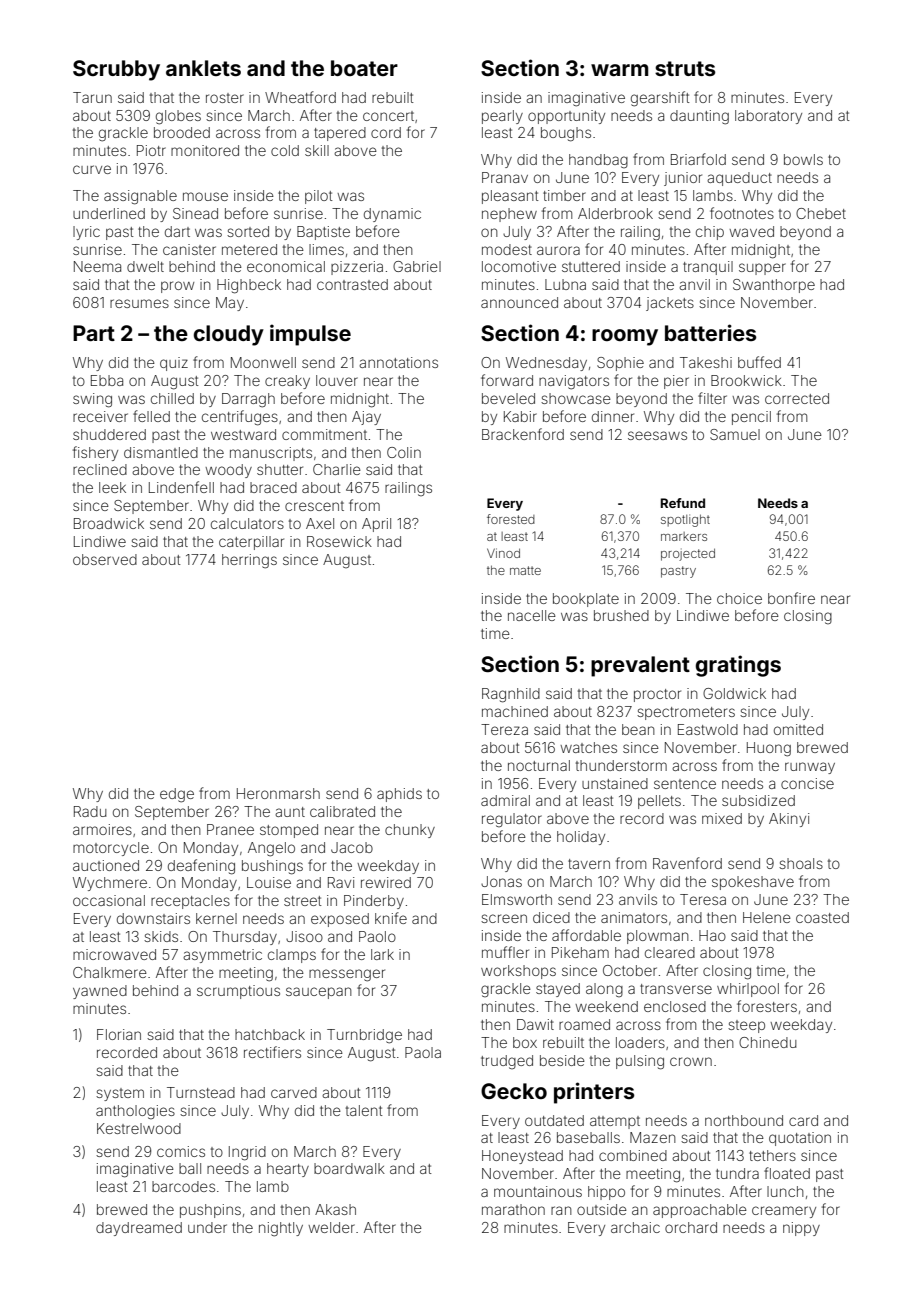  Describe the element at coordinates (281, 1229) in the screenshot. I see `nightly` at that location.
